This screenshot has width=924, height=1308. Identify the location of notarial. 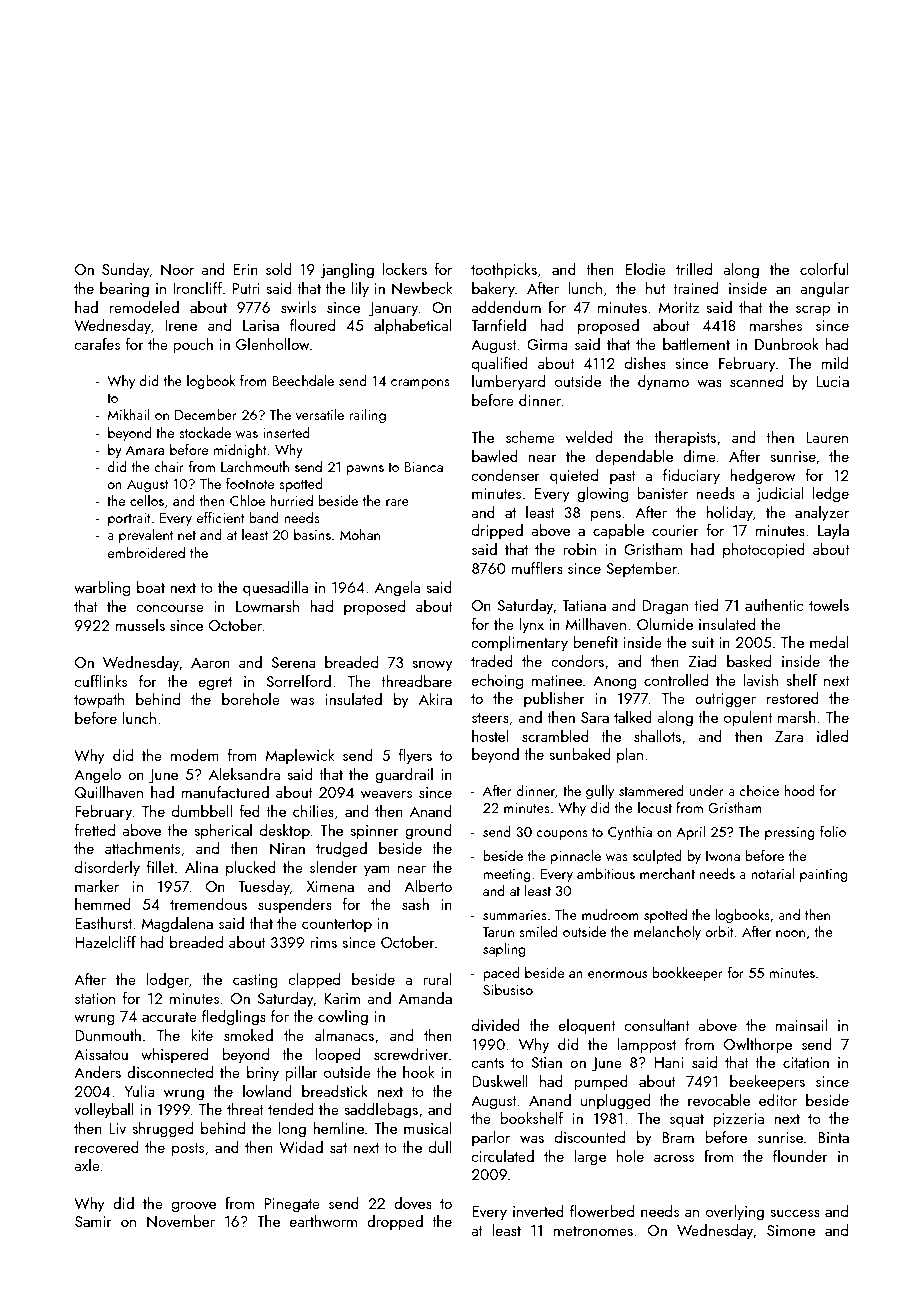
(772, 873).
